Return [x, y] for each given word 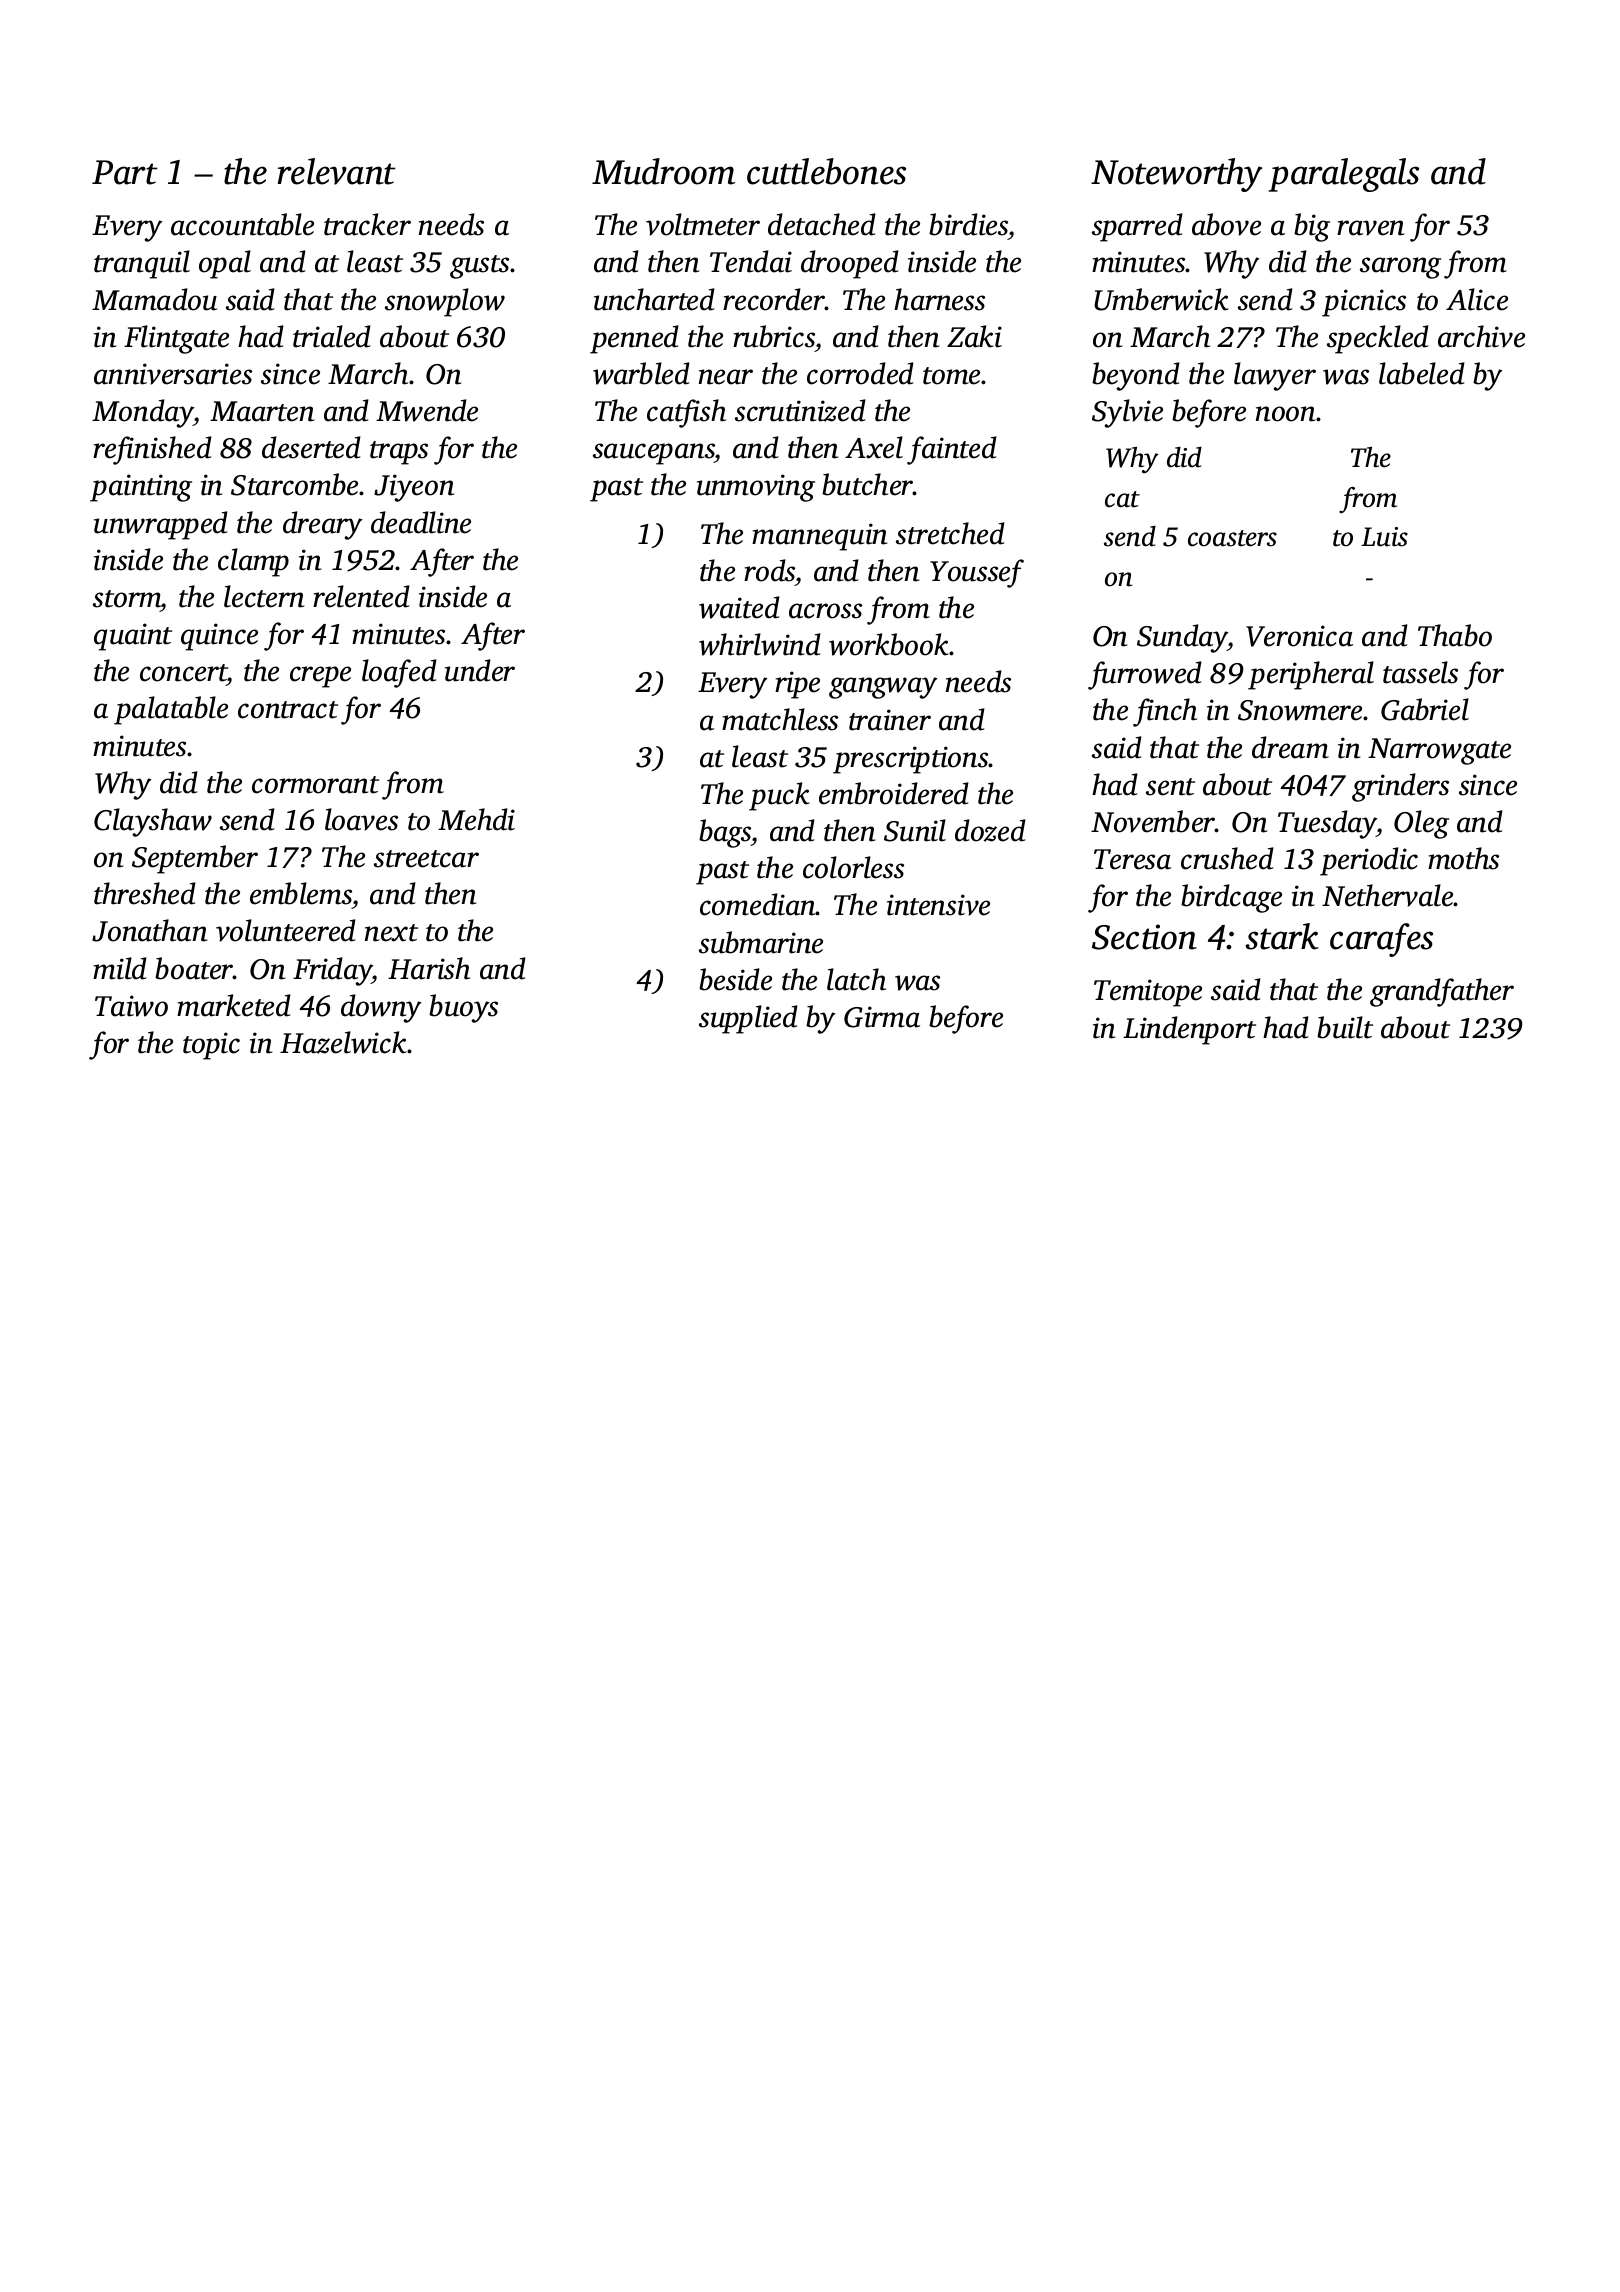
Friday [333, 971]
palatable [171, 710]
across [825, 611]
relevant [337, 171]
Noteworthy [1176, 175]
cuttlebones [826, 171]
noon [1285, 414]
